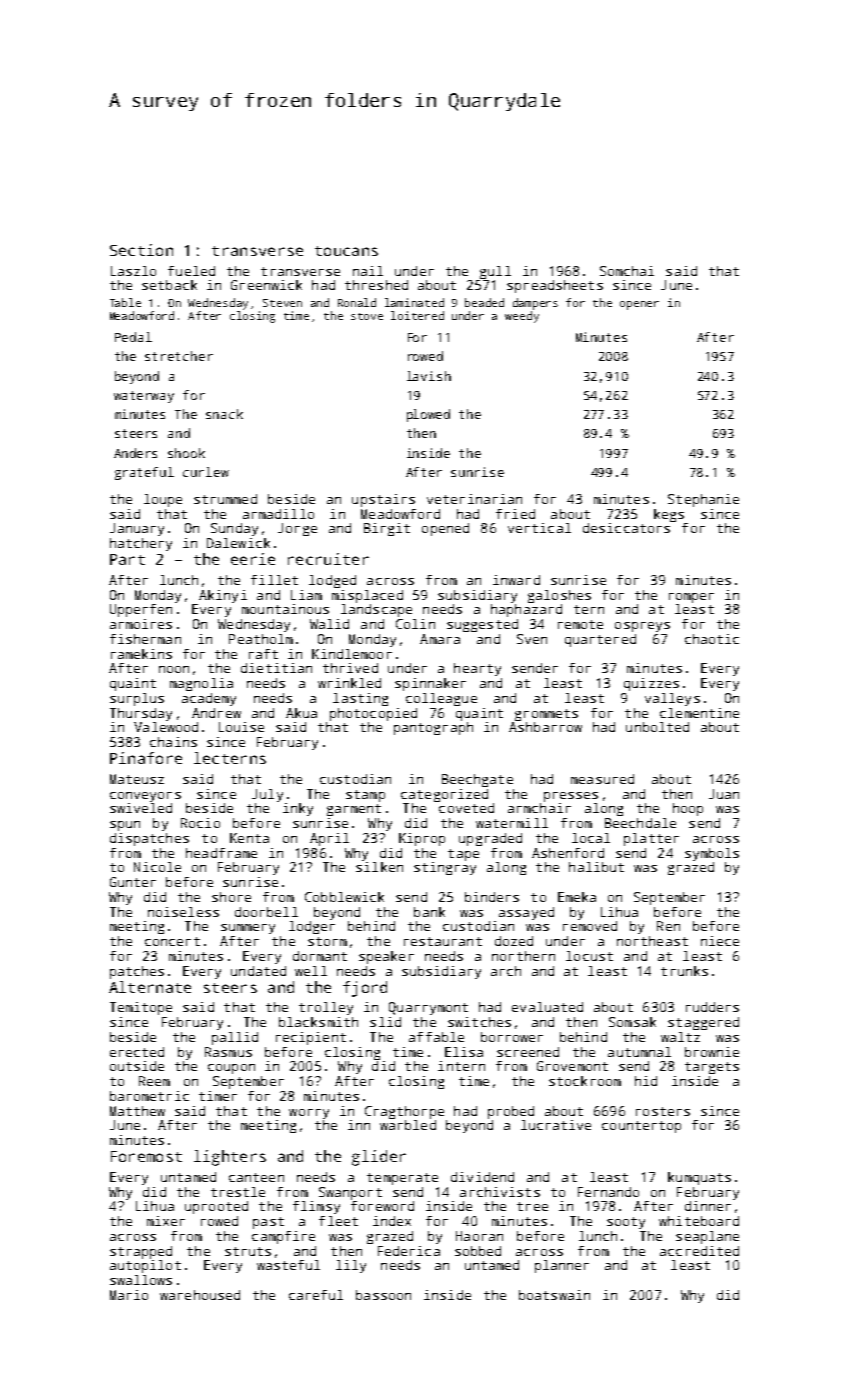 This document has width=849, height=1400. I want to click on trunks, so click(684, 971).
